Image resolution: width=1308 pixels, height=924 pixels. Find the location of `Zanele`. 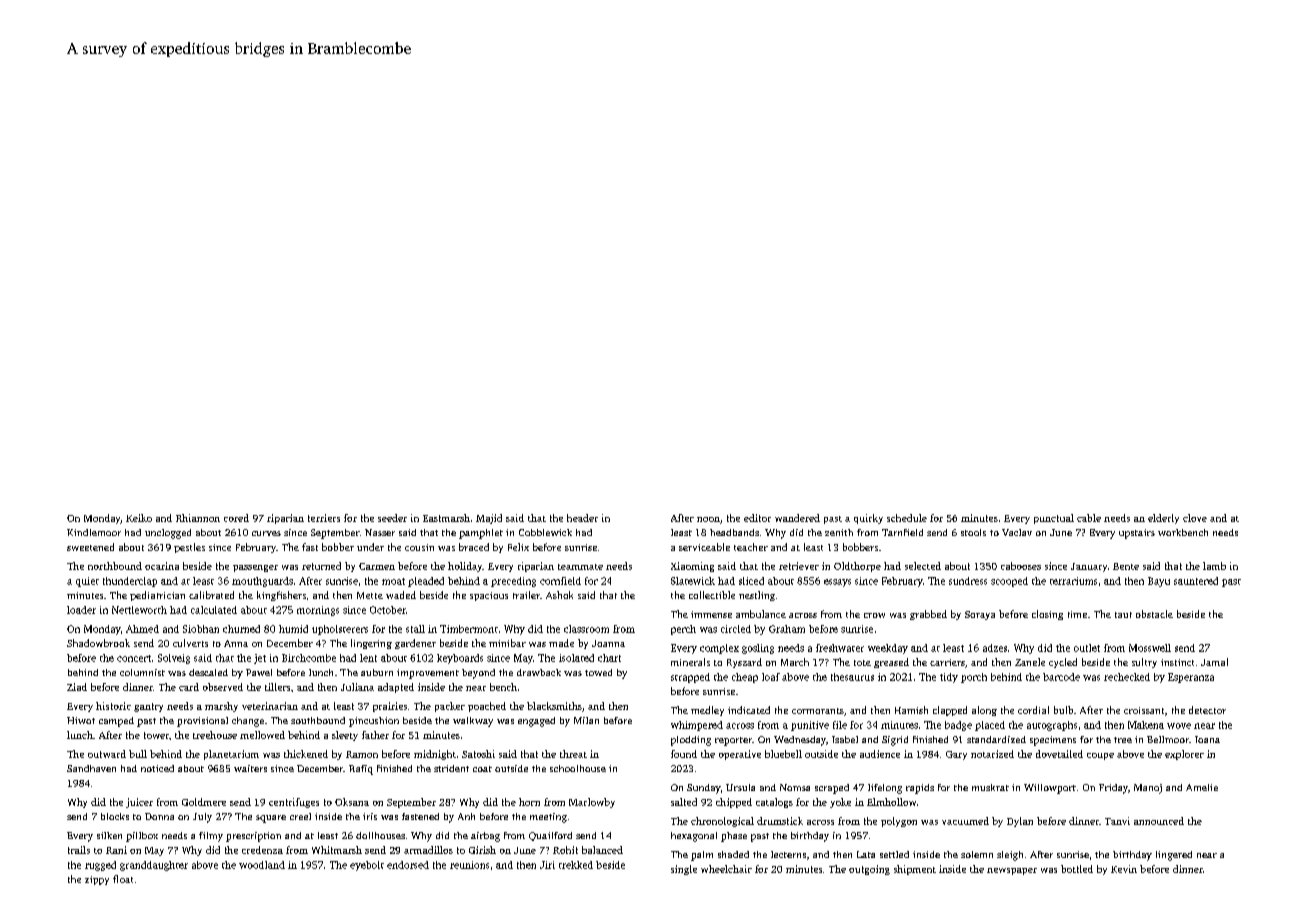

Zanele is located at coordinates (1030, 662).
